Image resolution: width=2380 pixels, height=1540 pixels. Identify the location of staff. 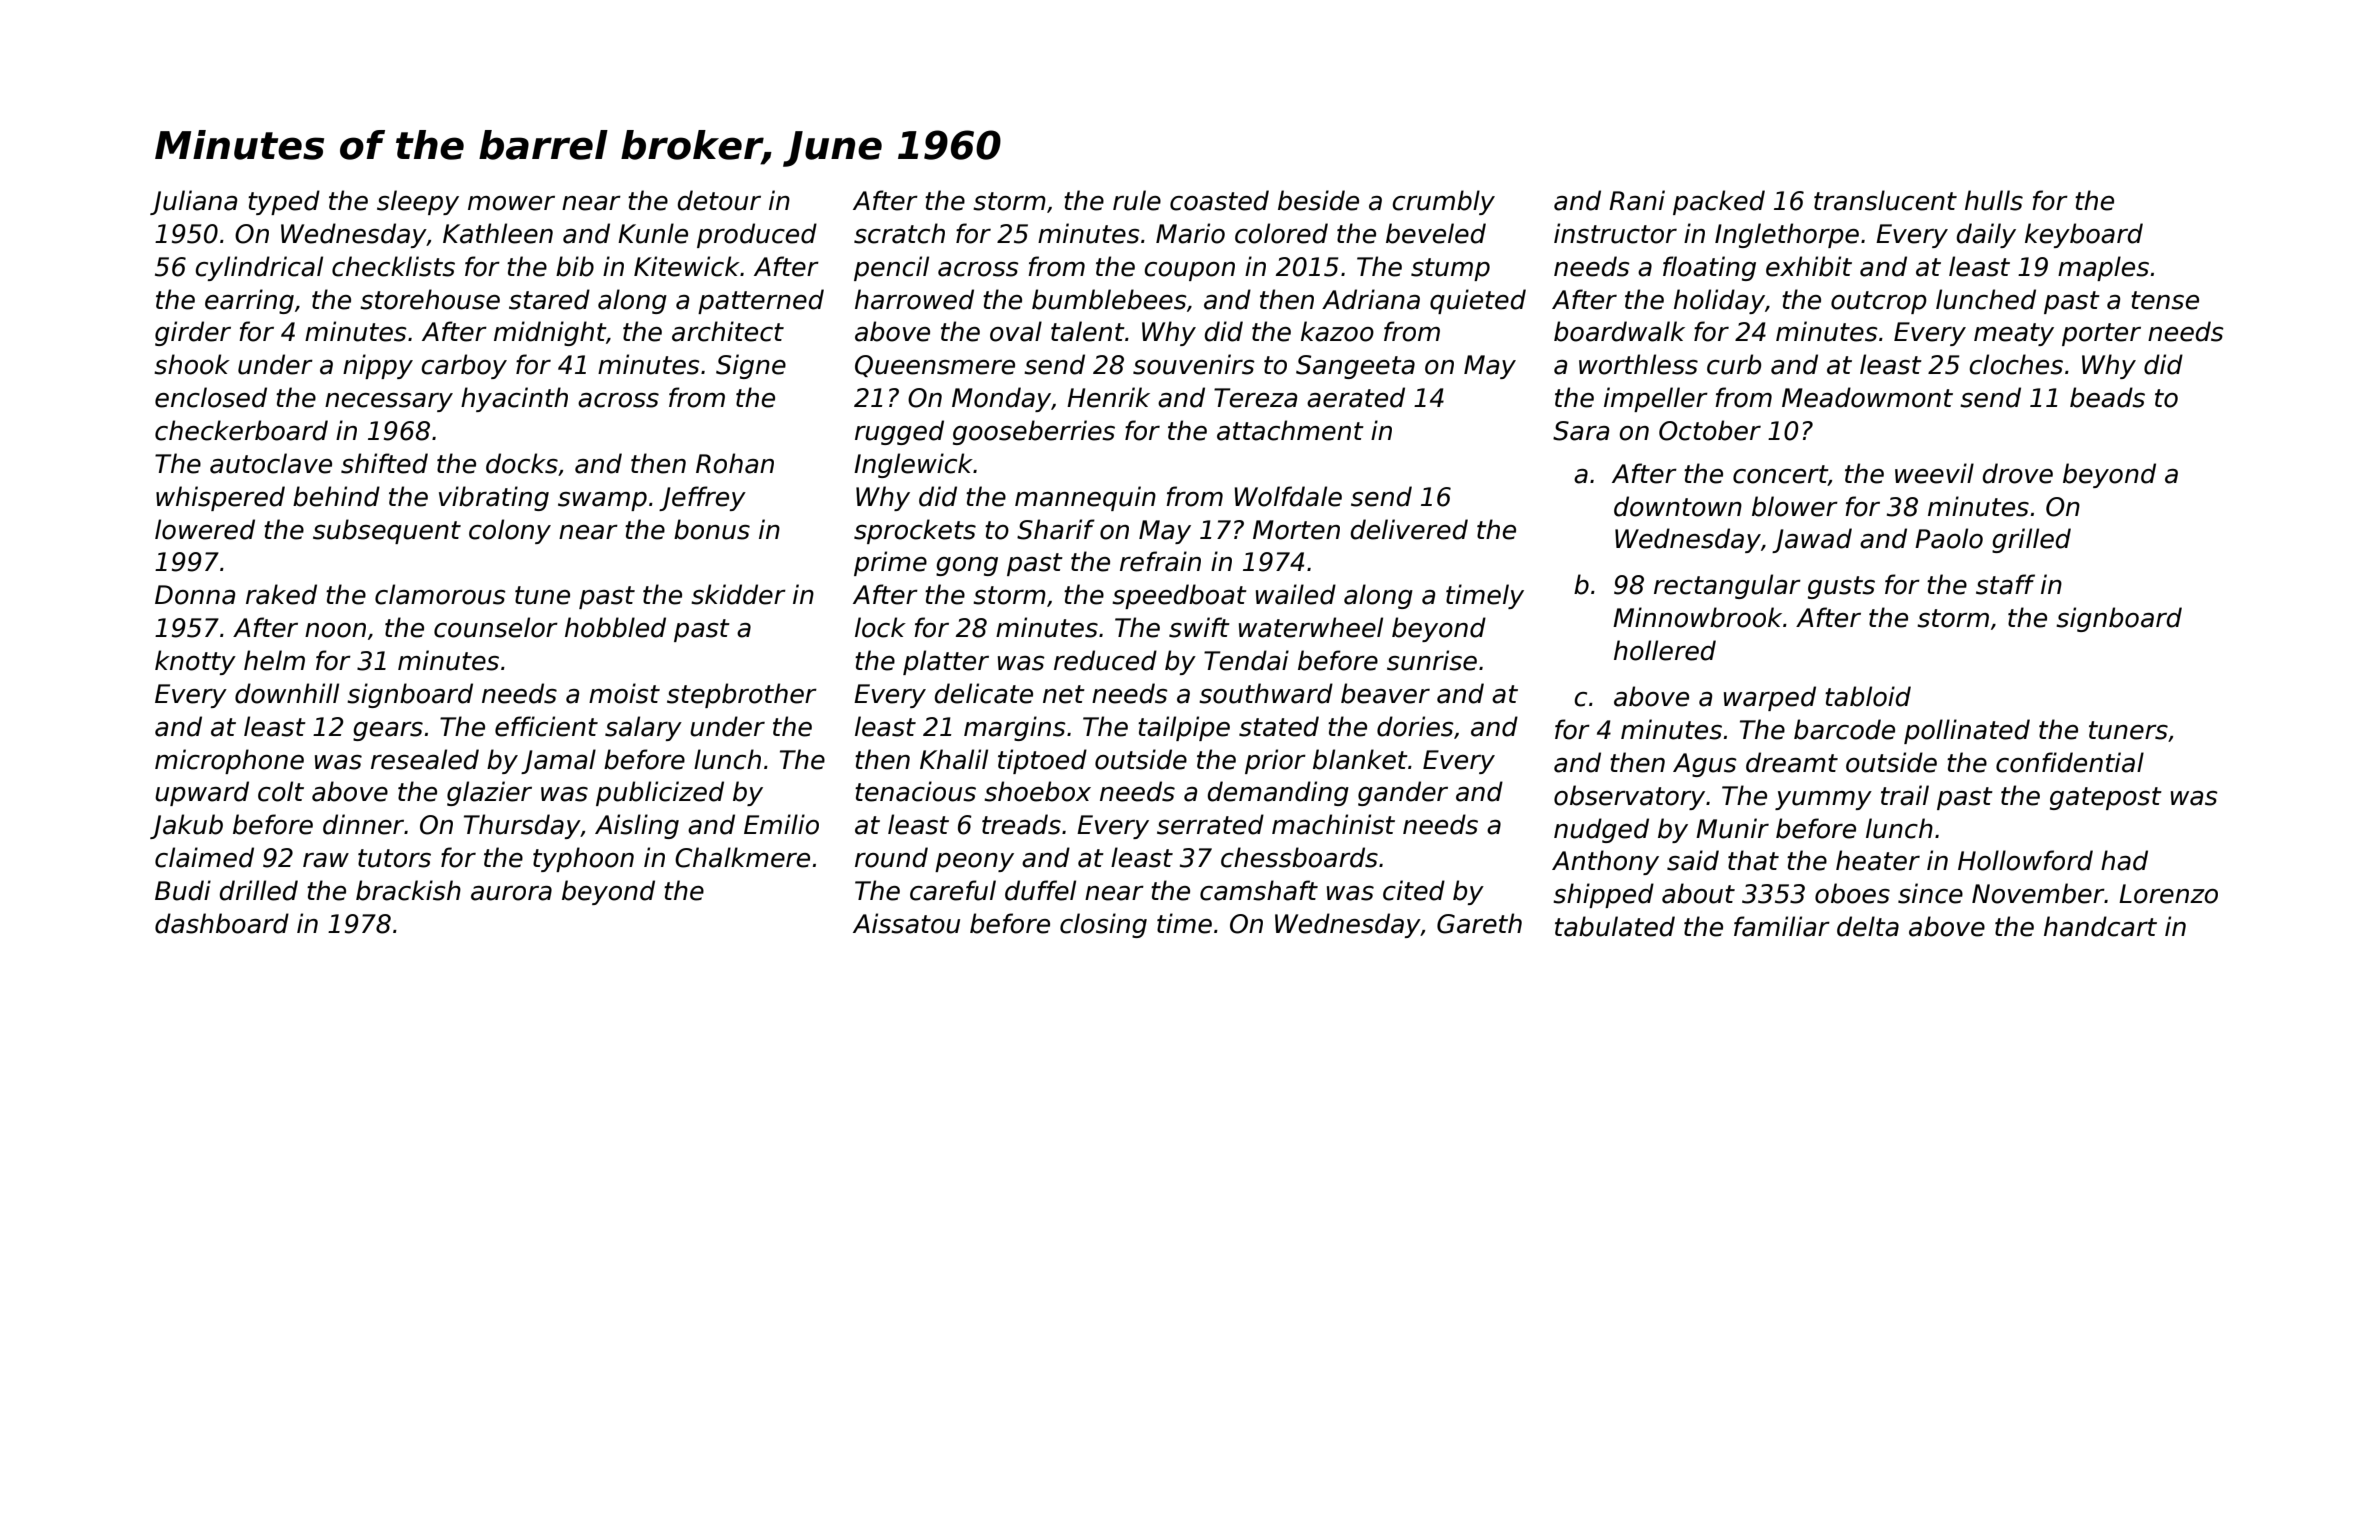
(2005, 584).
